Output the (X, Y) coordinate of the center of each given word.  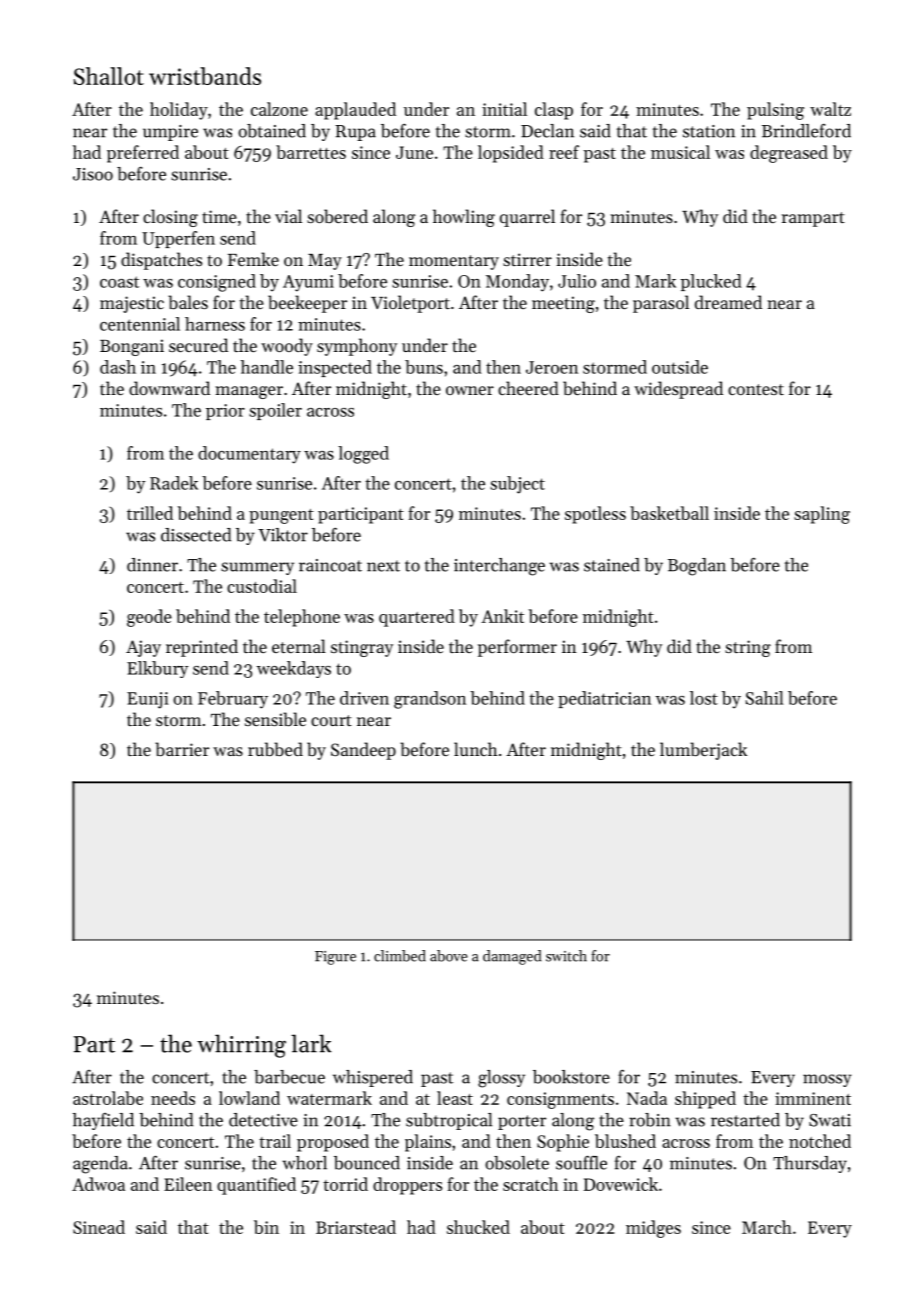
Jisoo (93, 174)
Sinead (99, 1227)
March (767, 1227)
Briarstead (356, 1227)
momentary (454, 262)
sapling (822, 515)
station (709, 131)
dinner (152, 565)
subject (517, 485)
